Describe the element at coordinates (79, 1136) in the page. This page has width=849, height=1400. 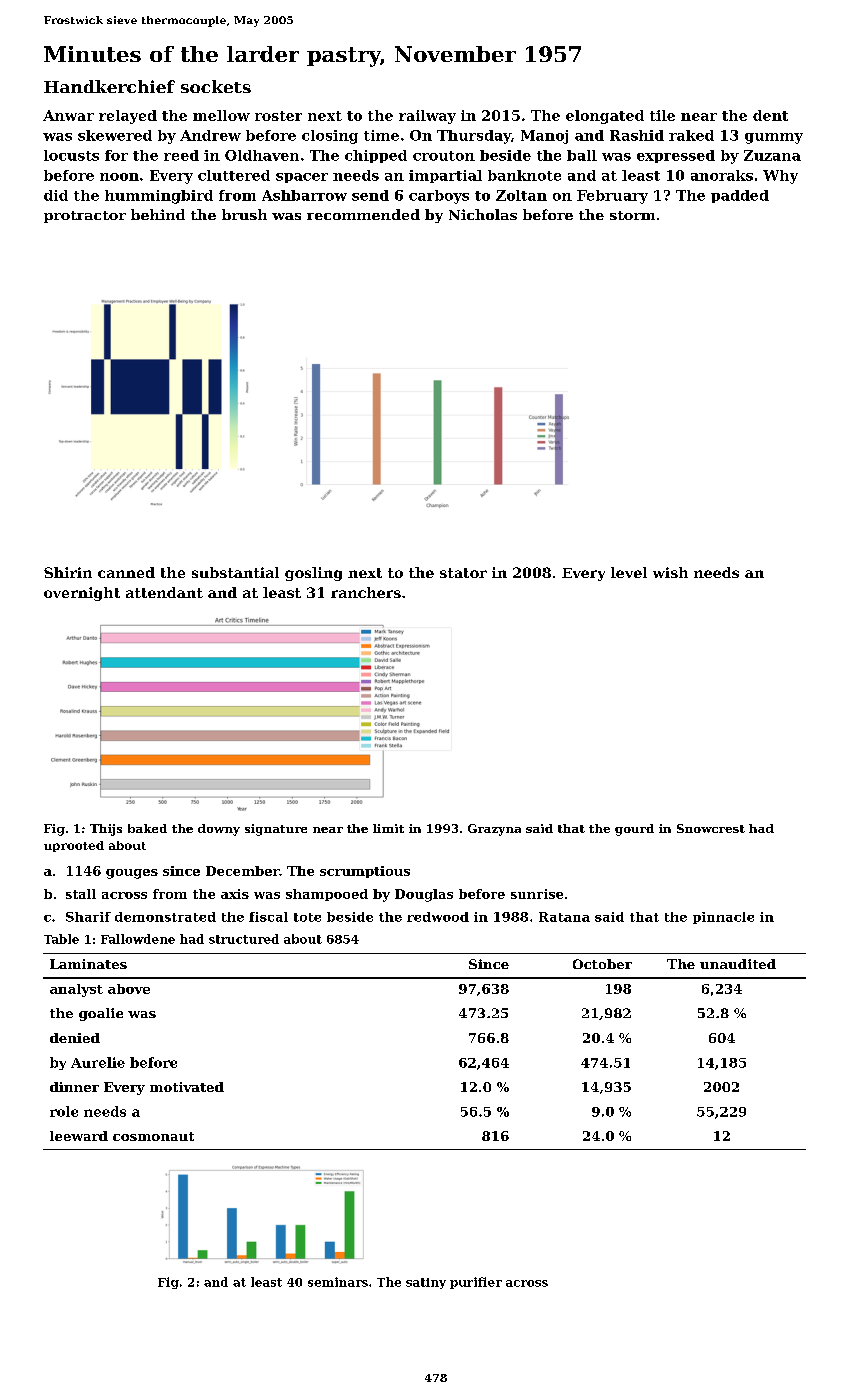
I see `leeward` at that location.
